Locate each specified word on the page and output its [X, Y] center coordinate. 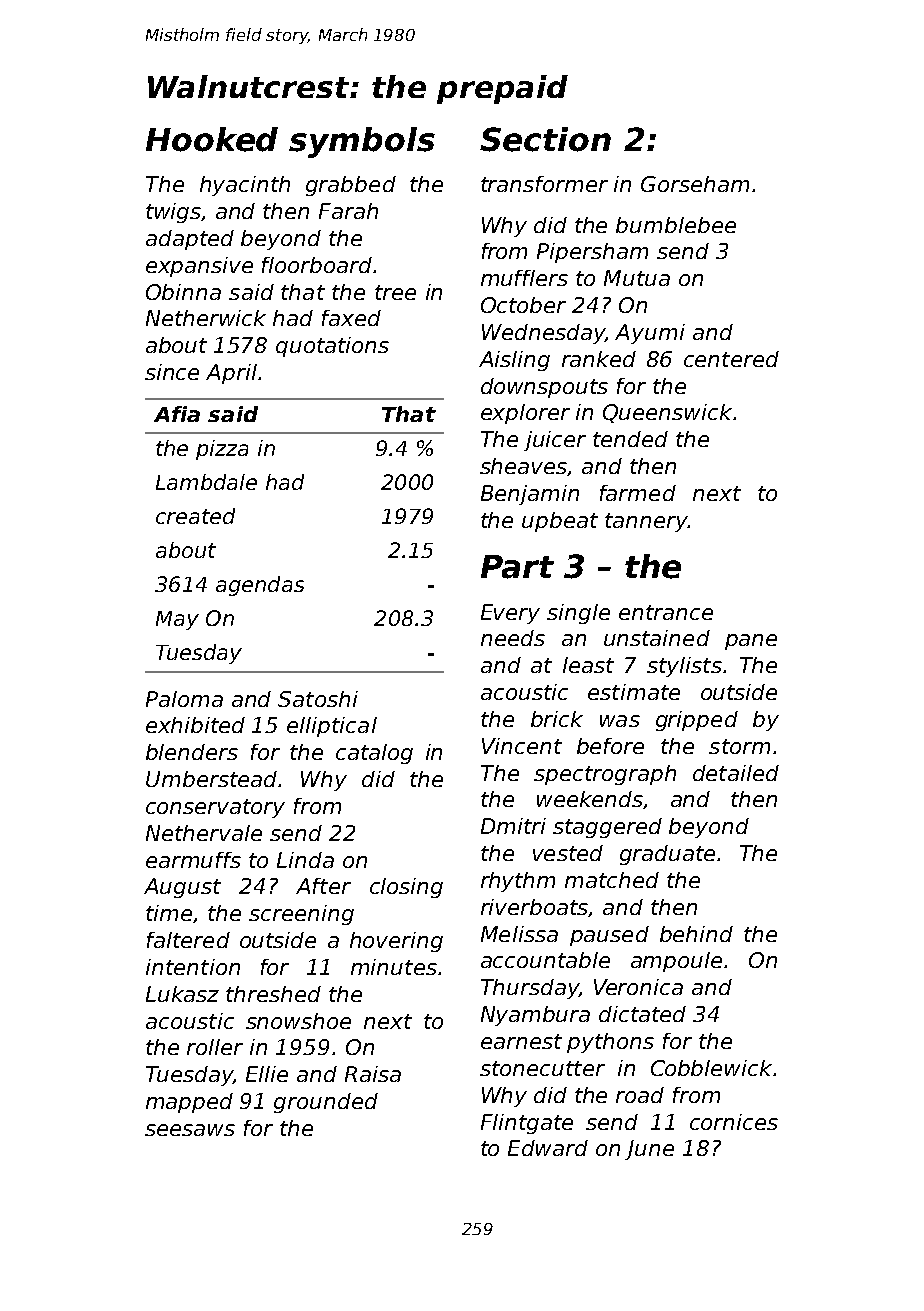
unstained [657, 638]
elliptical [332, 727]
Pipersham [592, 253]
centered [731, 359]
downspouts [544, 388]
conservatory [215, 808]
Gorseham [695, 184]
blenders [192, 752]
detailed [736, 773]
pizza [222, 450]
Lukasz [182, 994]
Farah [348, 211]
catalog [374, 754]
